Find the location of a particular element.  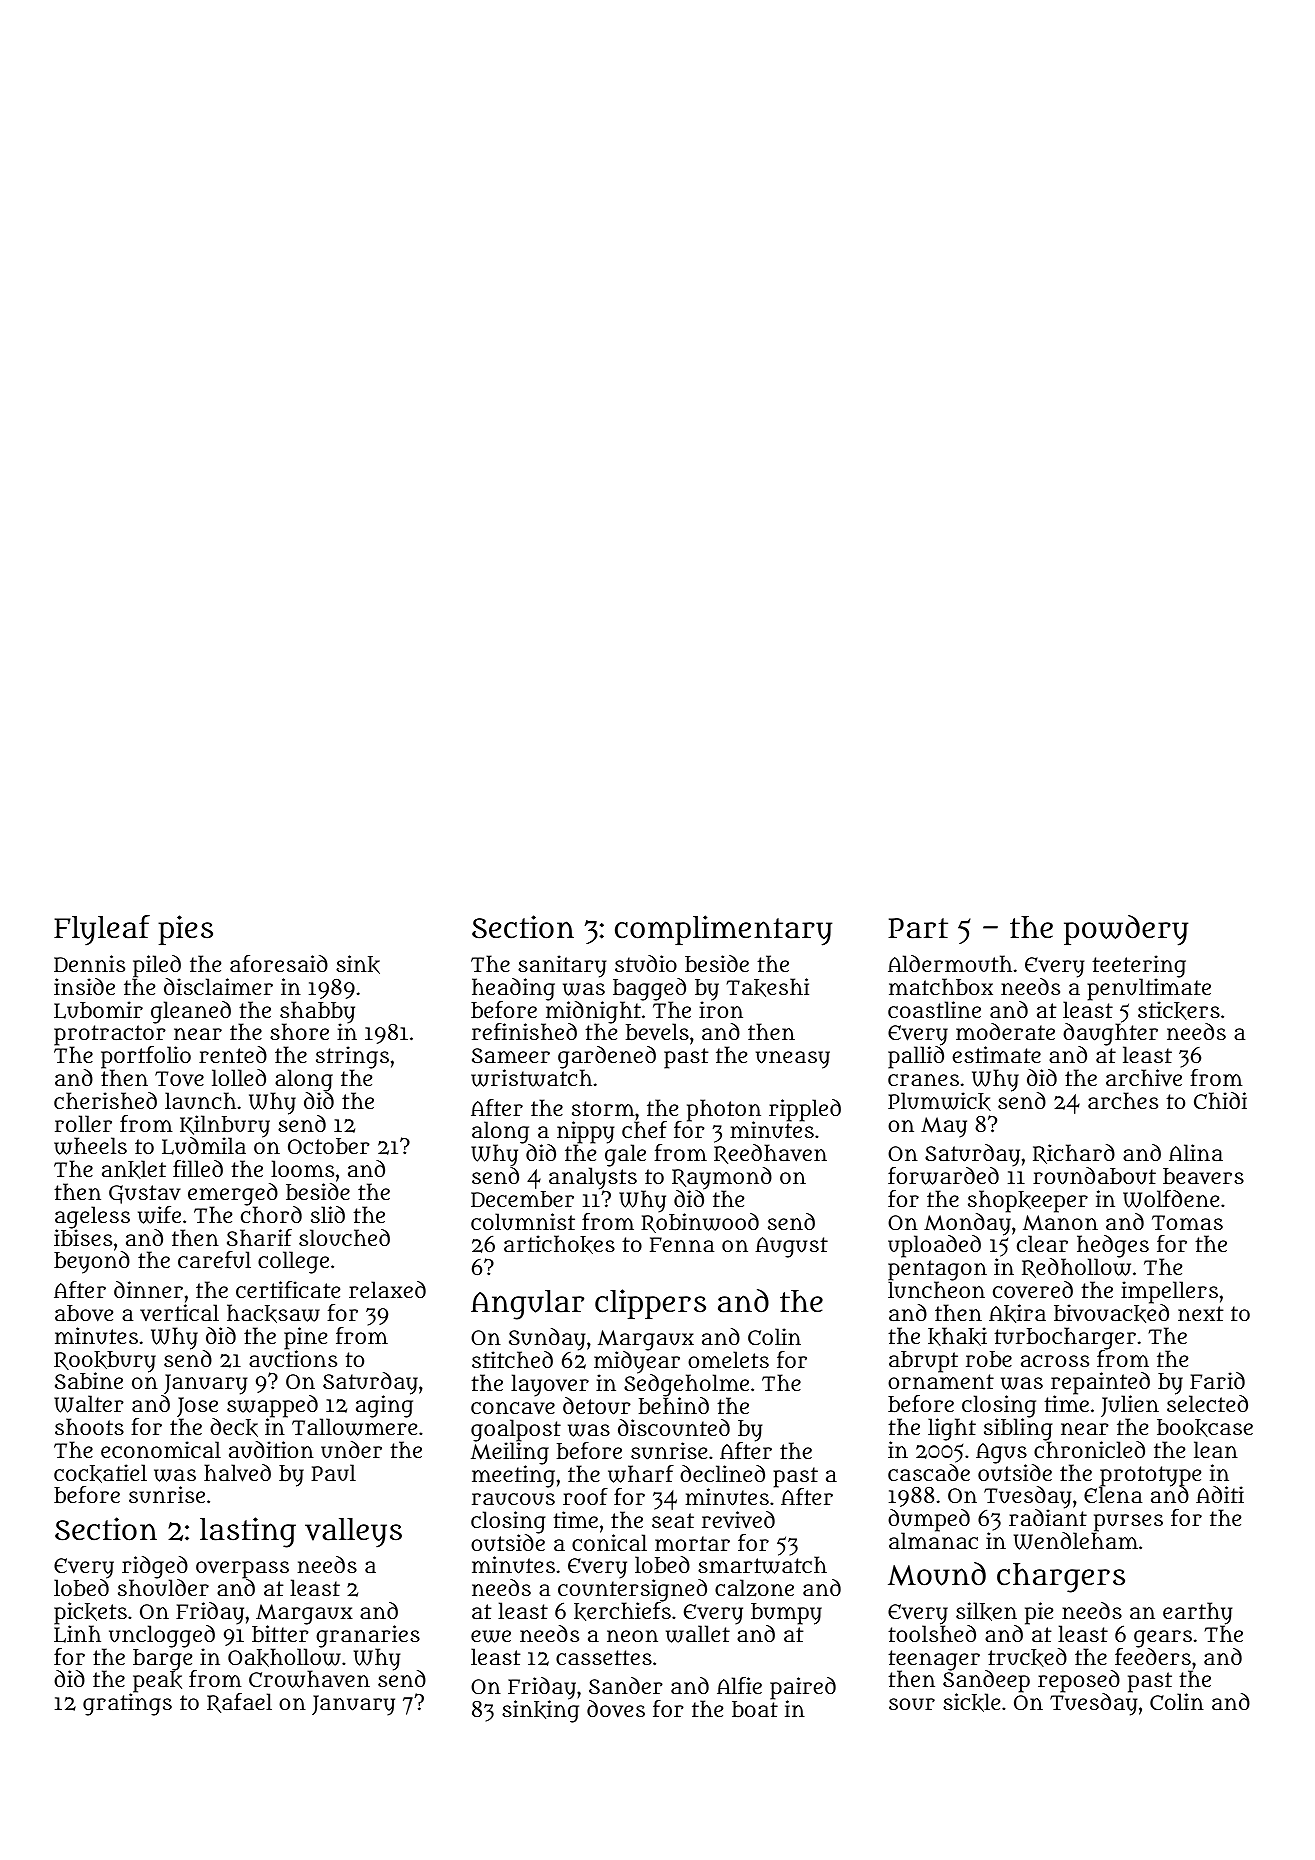

pallid is located at coordinates (916, 1057).
